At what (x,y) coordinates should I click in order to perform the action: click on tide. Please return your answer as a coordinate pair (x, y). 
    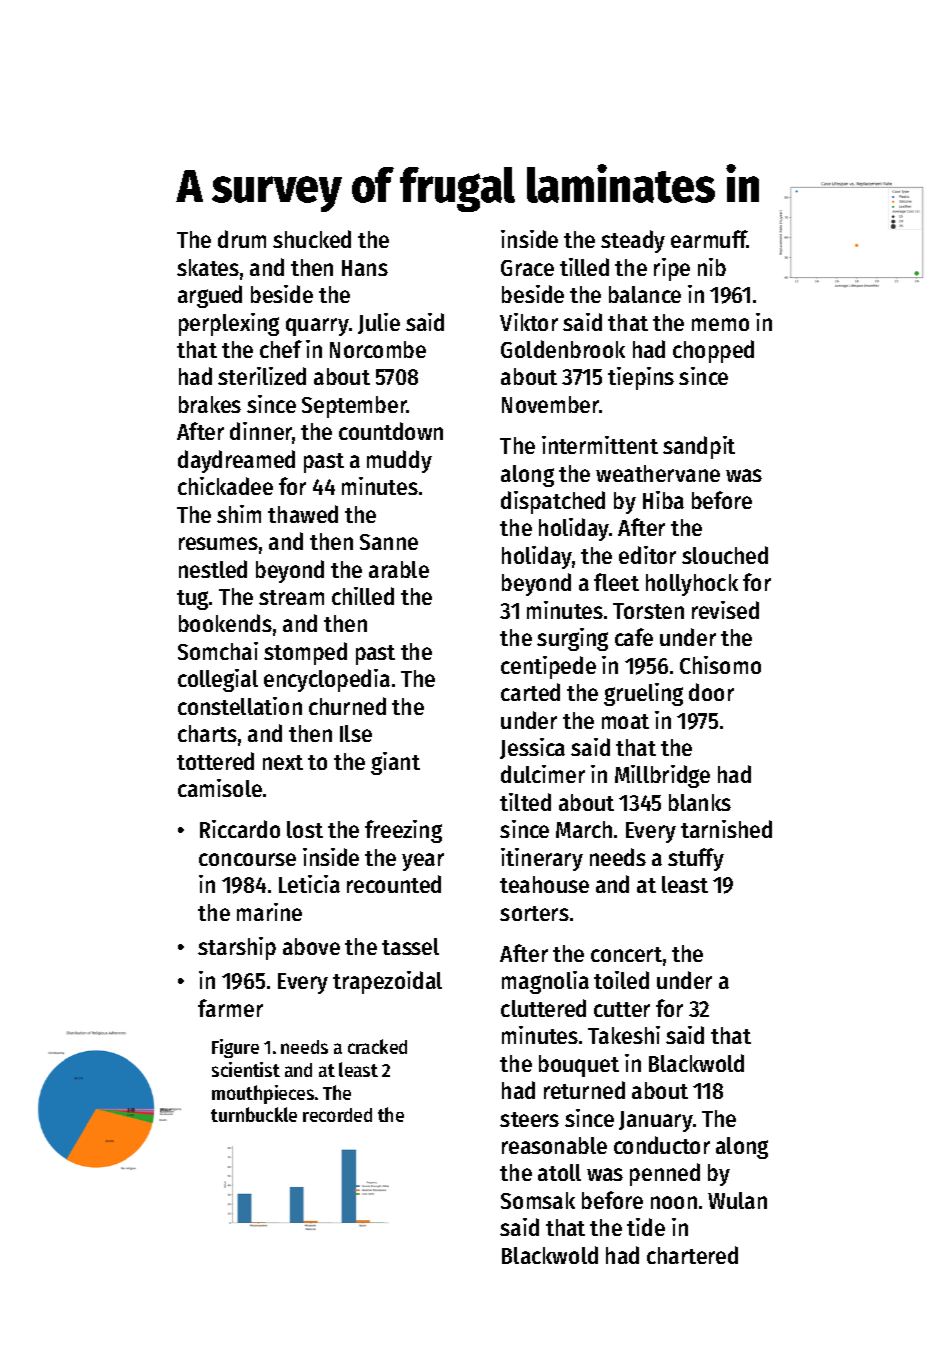
    Looking at the image, I should click on (646, 1227).
